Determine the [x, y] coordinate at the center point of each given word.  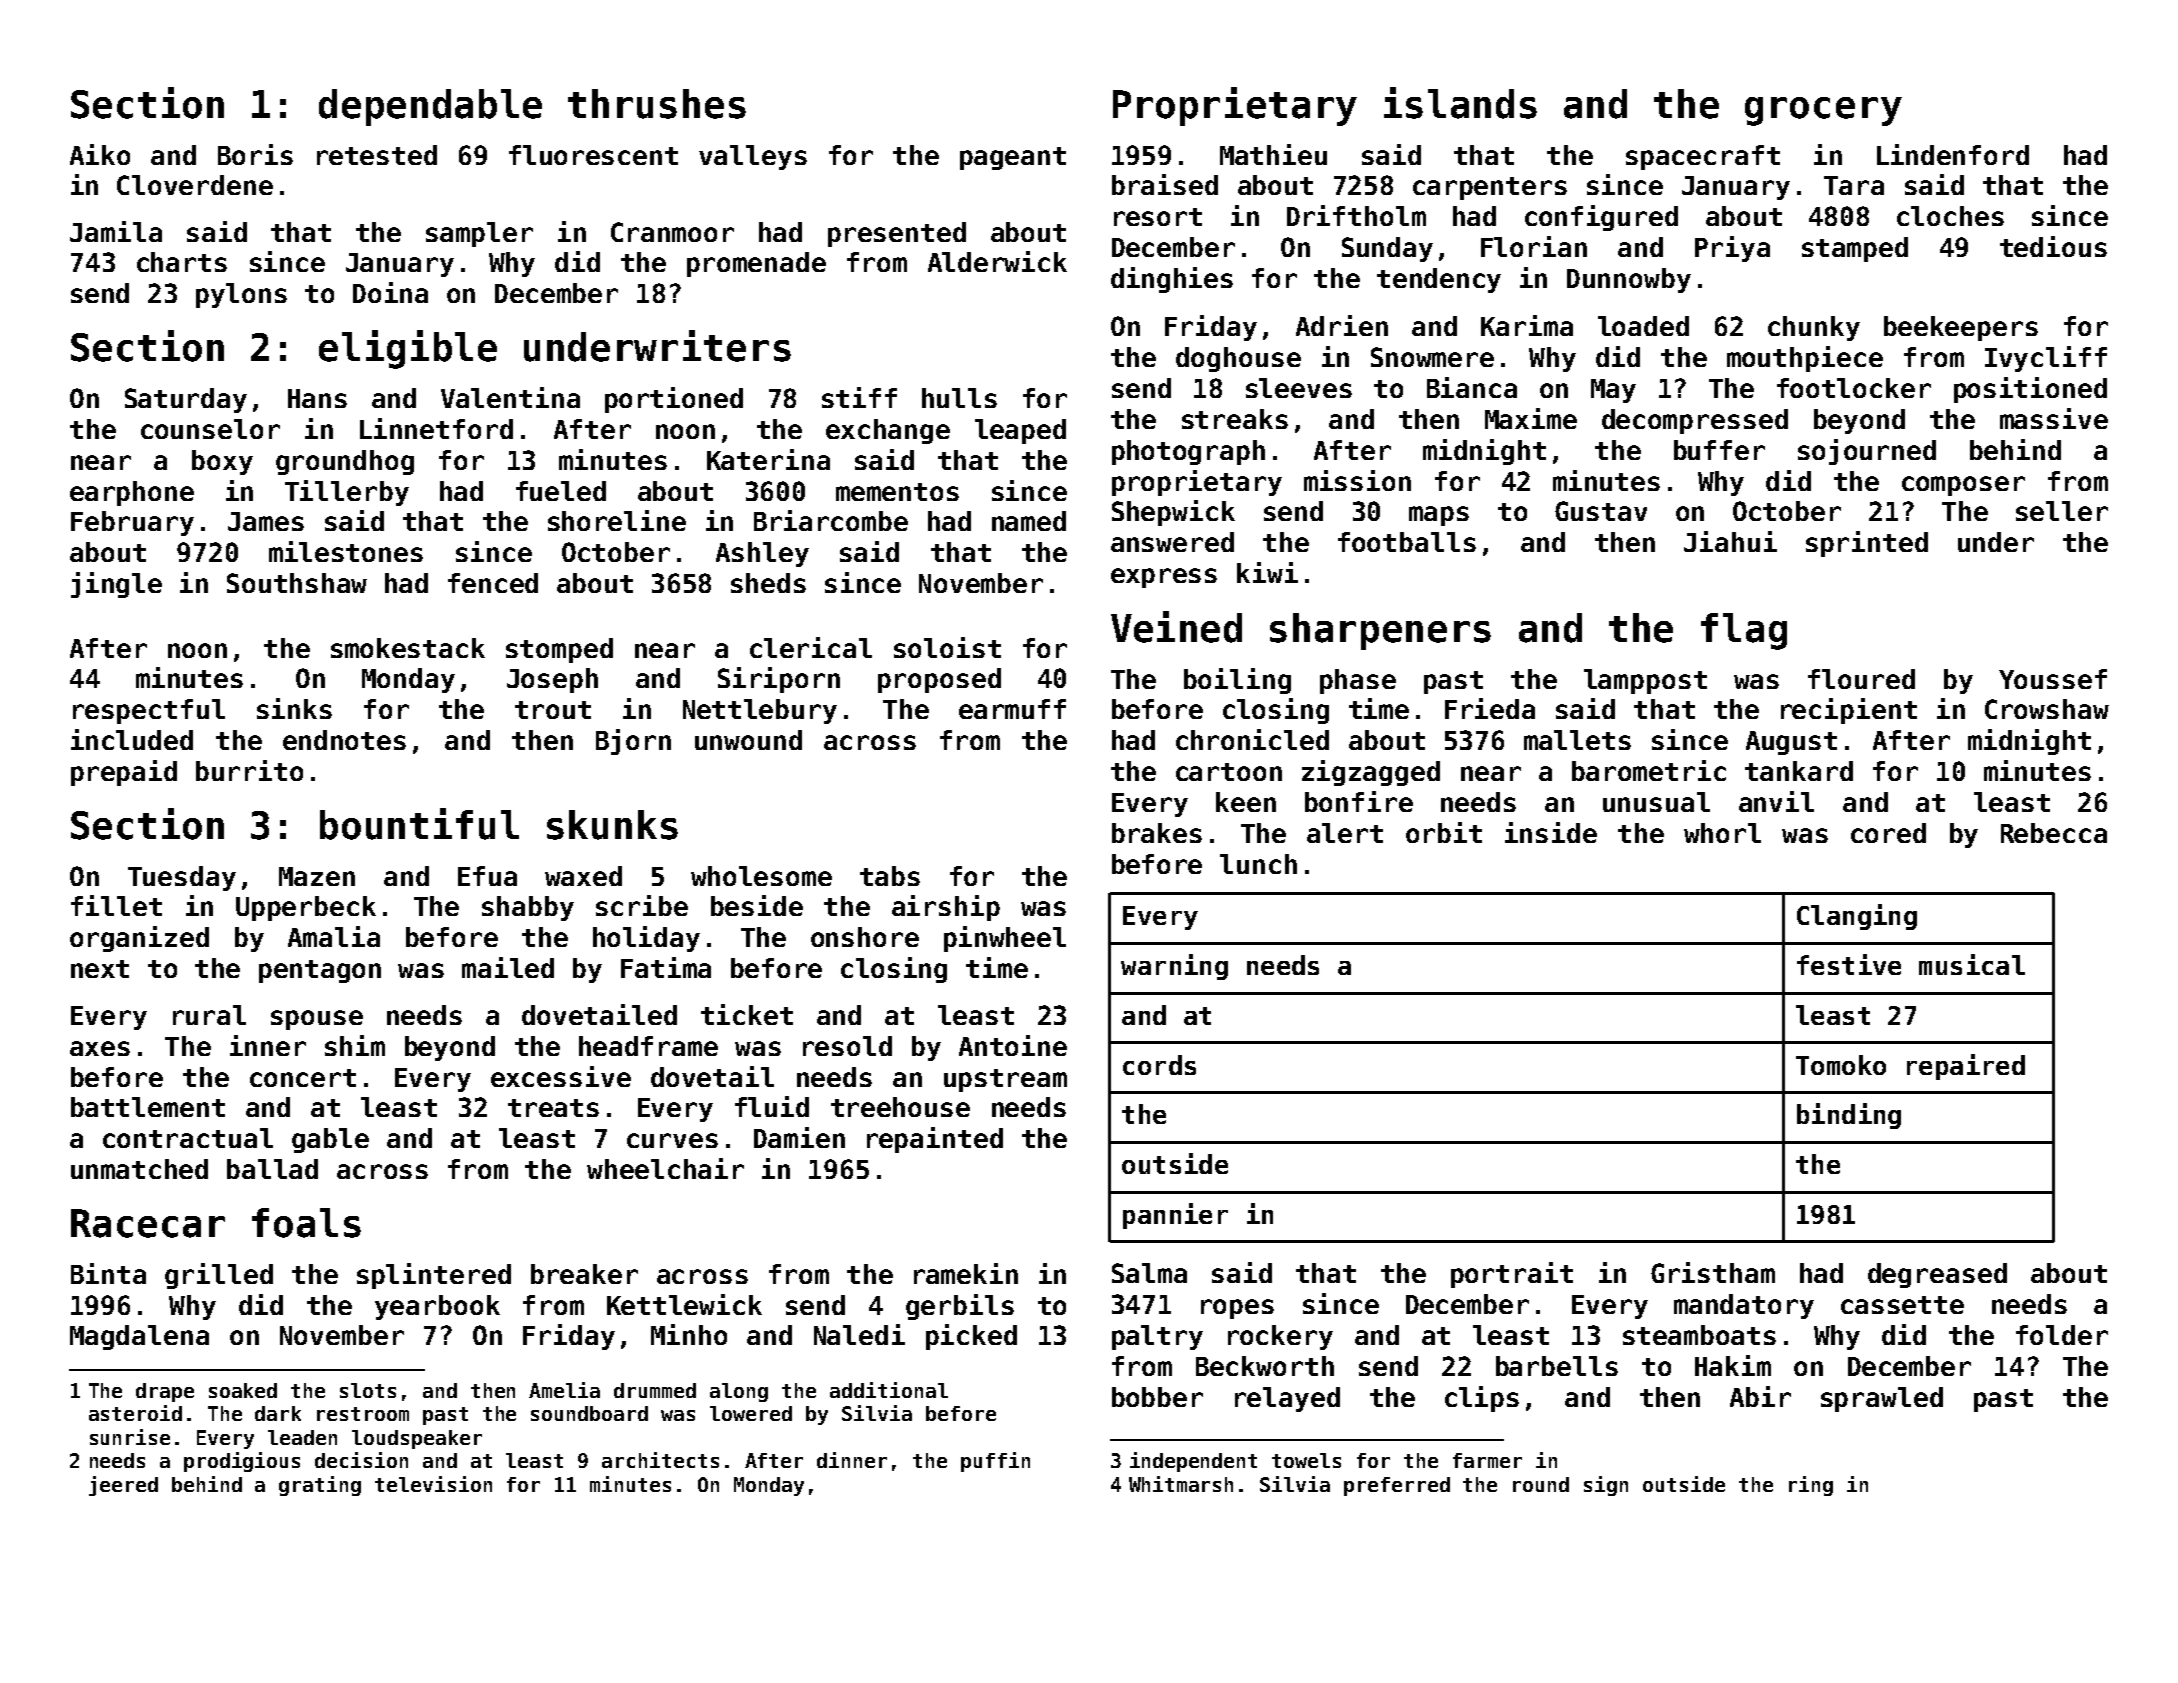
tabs [890, 876]
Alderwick [997, 261]
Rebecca [2054, 833]
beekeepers [1961, 328]
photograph [1188, 452]
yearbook [437, 1307]
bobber [1157, 1397]
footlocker [1854, 388]
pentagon [320, 971]
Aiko [100, 154]
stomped [559, 650]
